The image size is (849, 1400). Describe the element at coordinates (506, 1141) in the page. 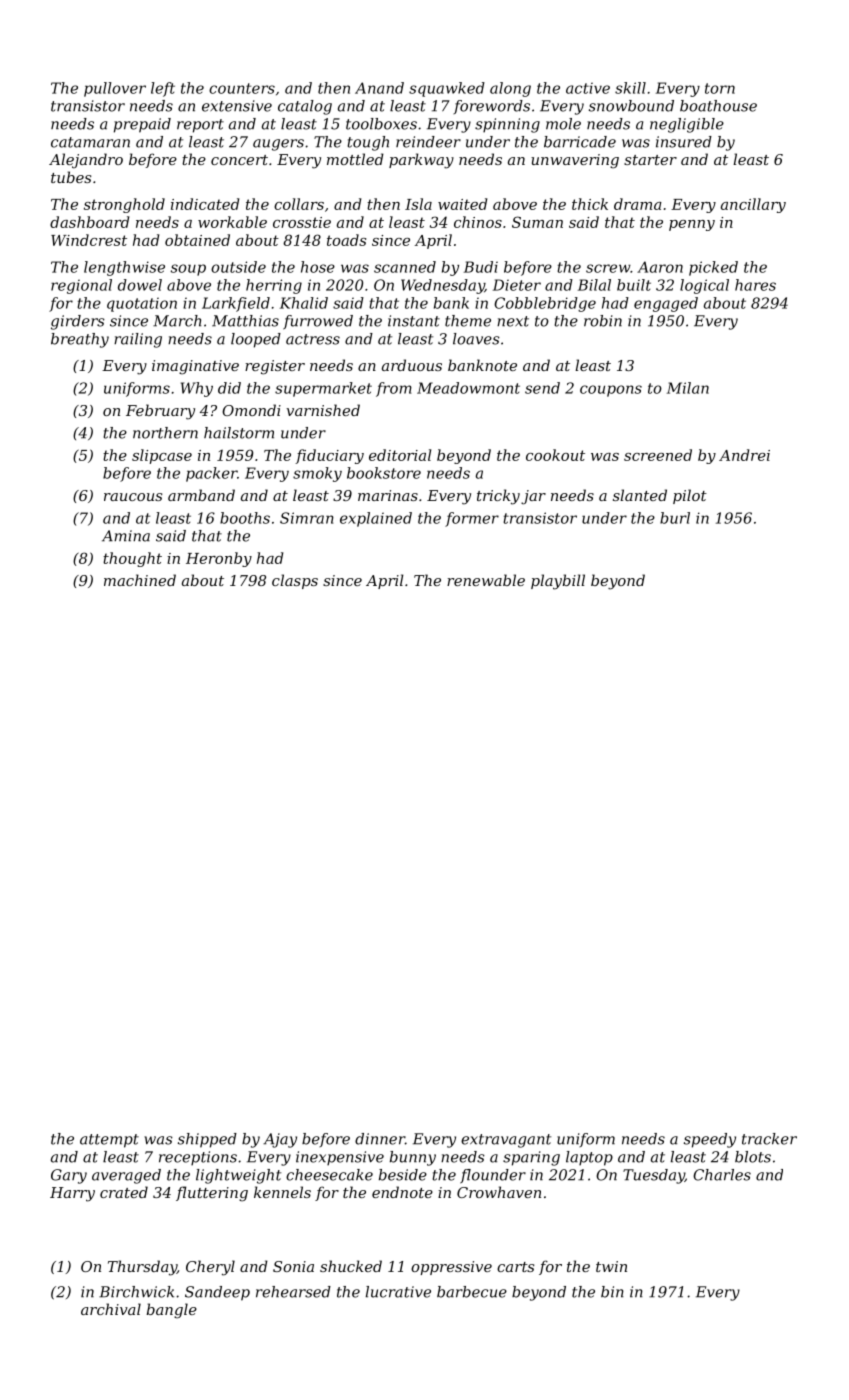

I see `extravagant` at that location.
